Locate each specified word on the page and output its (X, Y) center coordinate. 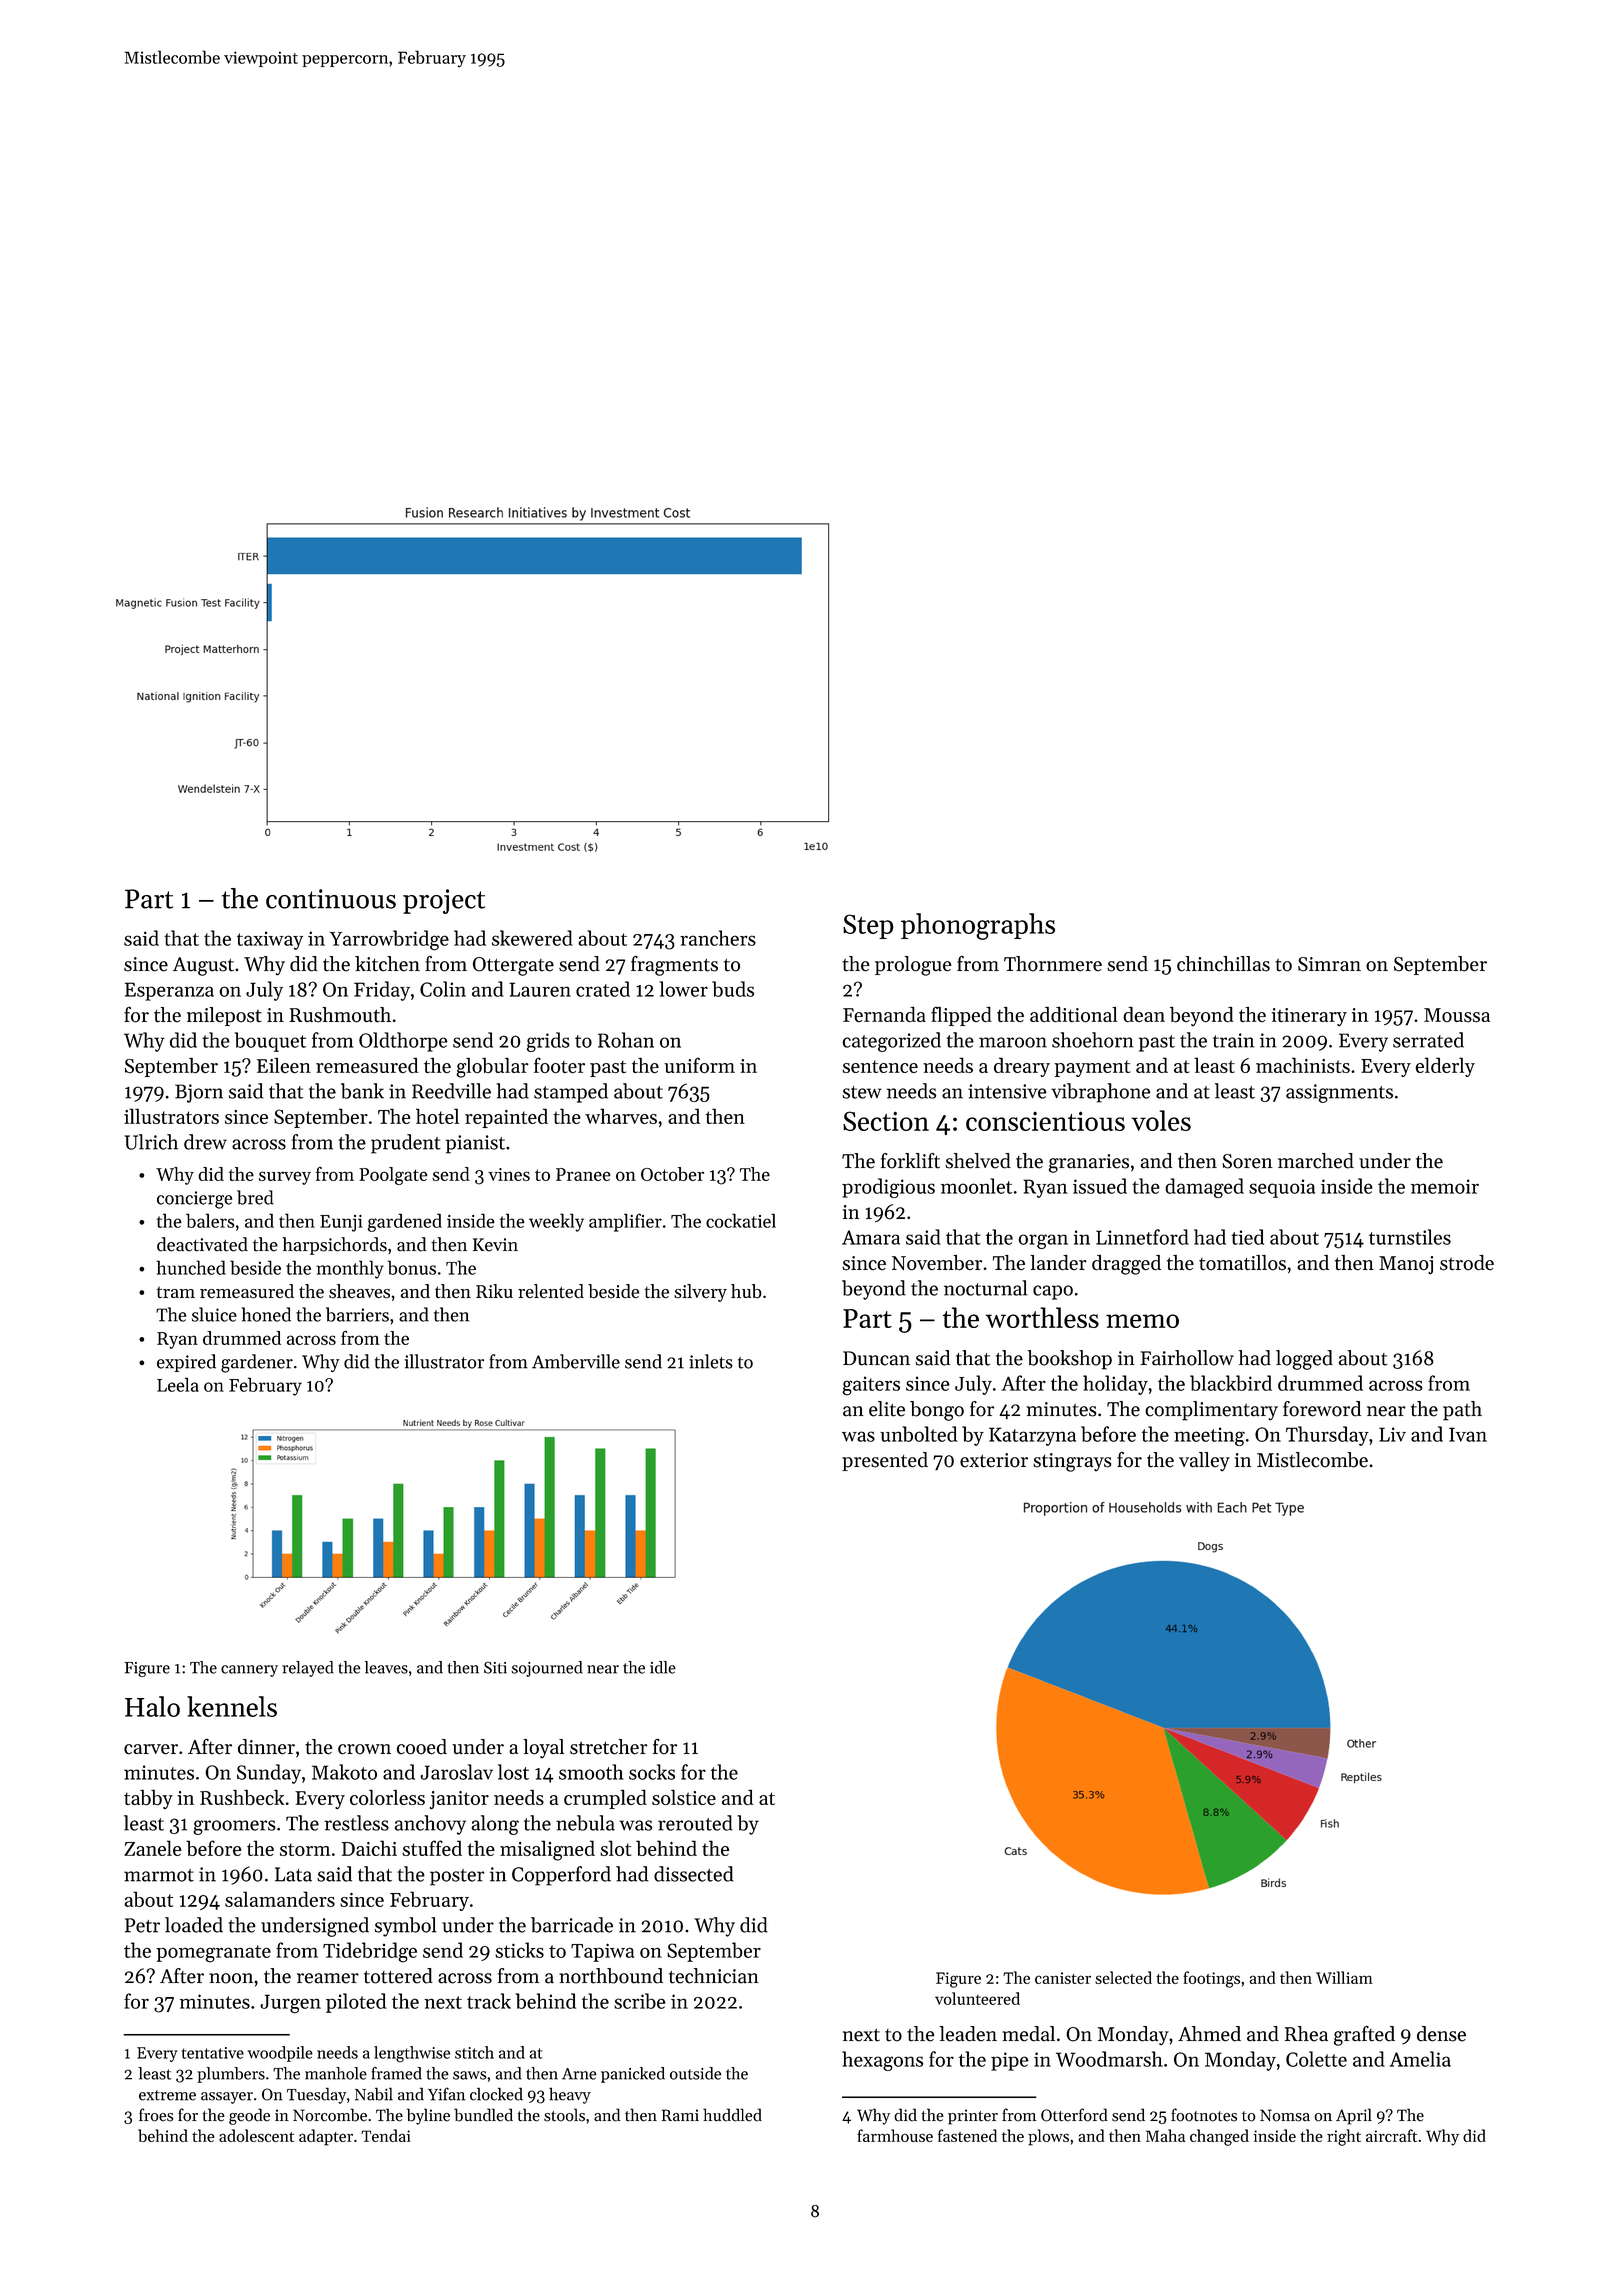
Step (868, 926)
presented (885, 1461)
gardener (257, 1363)
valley (1204, 1461)
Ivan (1468, 1434)
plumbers (231, 2075)
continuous (331, 899)
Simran (1329, 964)
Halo (152, 1706)
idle (663, 1667)
